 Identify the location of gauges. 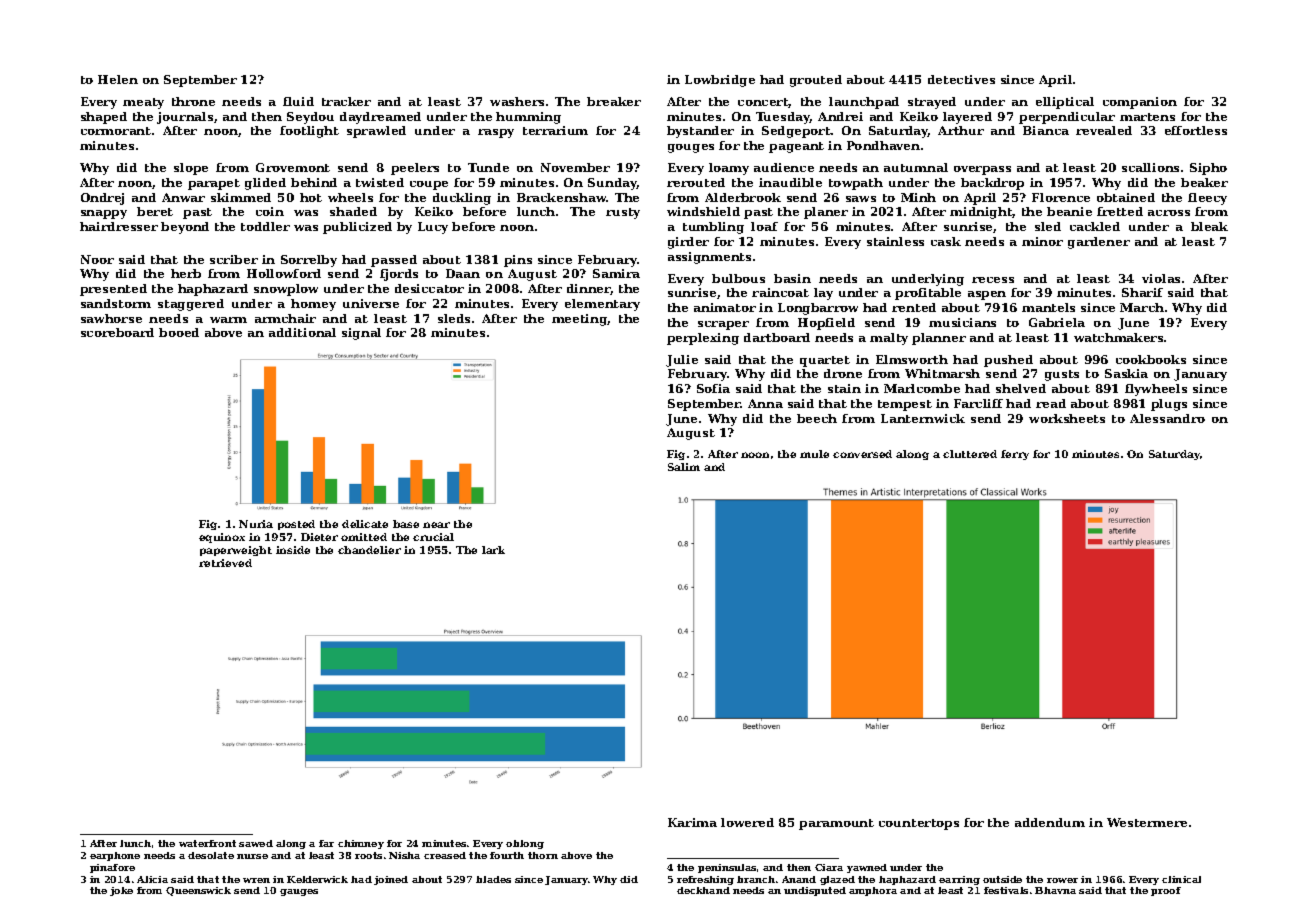
(299, 892).
